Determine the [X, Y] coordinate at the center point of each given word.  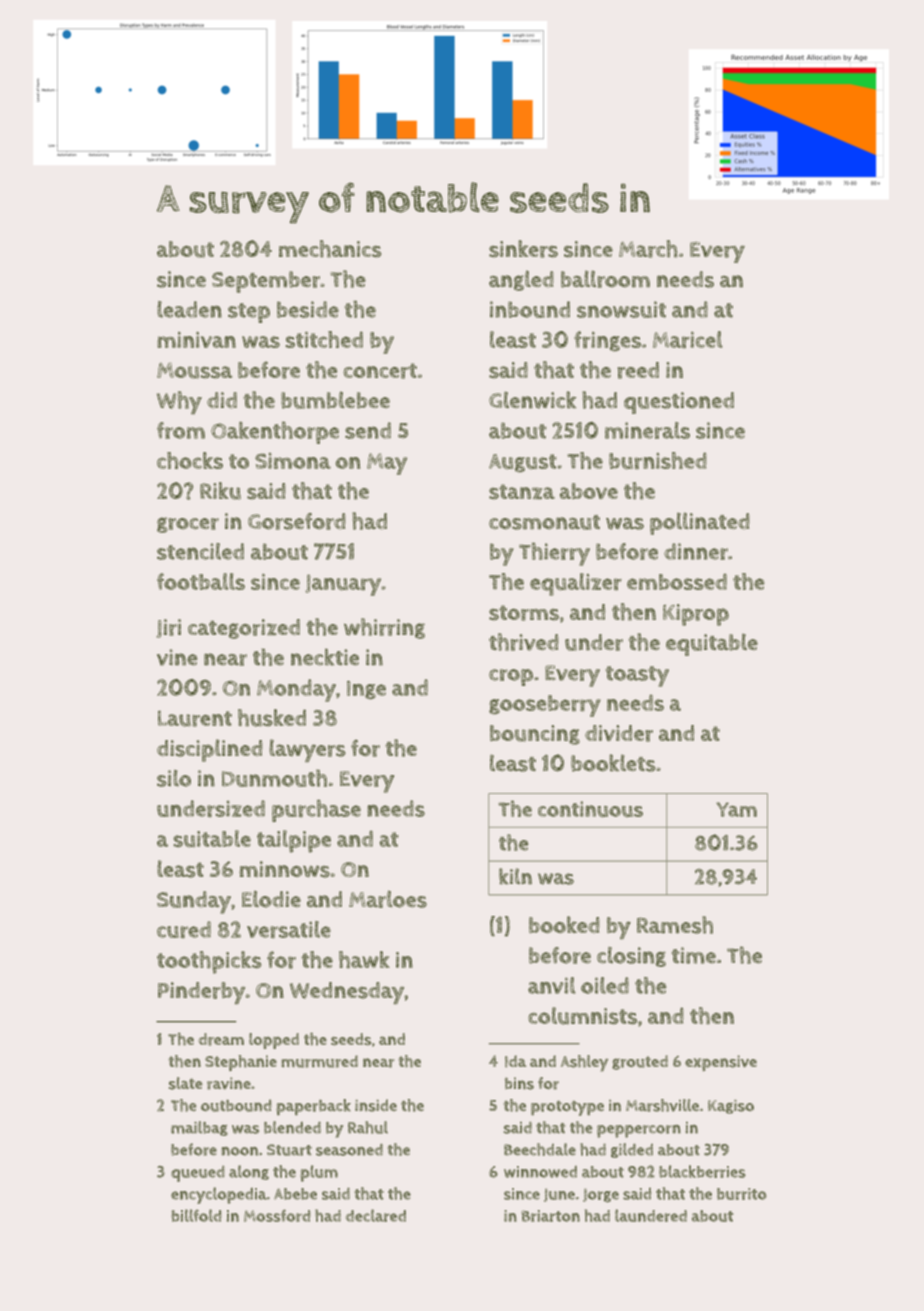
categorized [244, 629]
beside [308, 309]
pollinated [700, 523]
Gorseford [297, 521]
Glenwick [533, 400]
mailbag [199, 1128]
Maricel [688, 340]
